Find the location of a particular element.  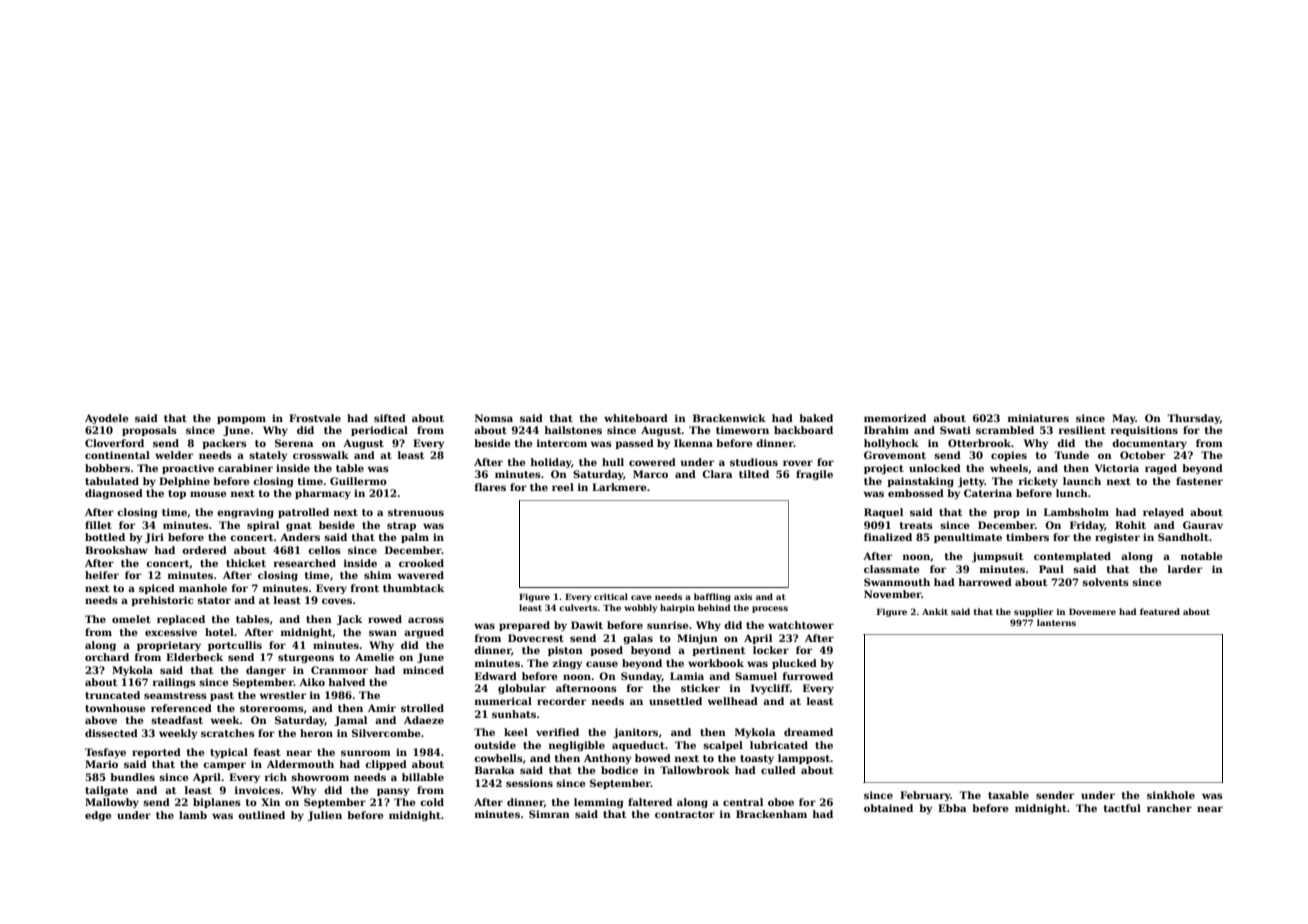

Cranmoor is located at coordinates (339, 670).
